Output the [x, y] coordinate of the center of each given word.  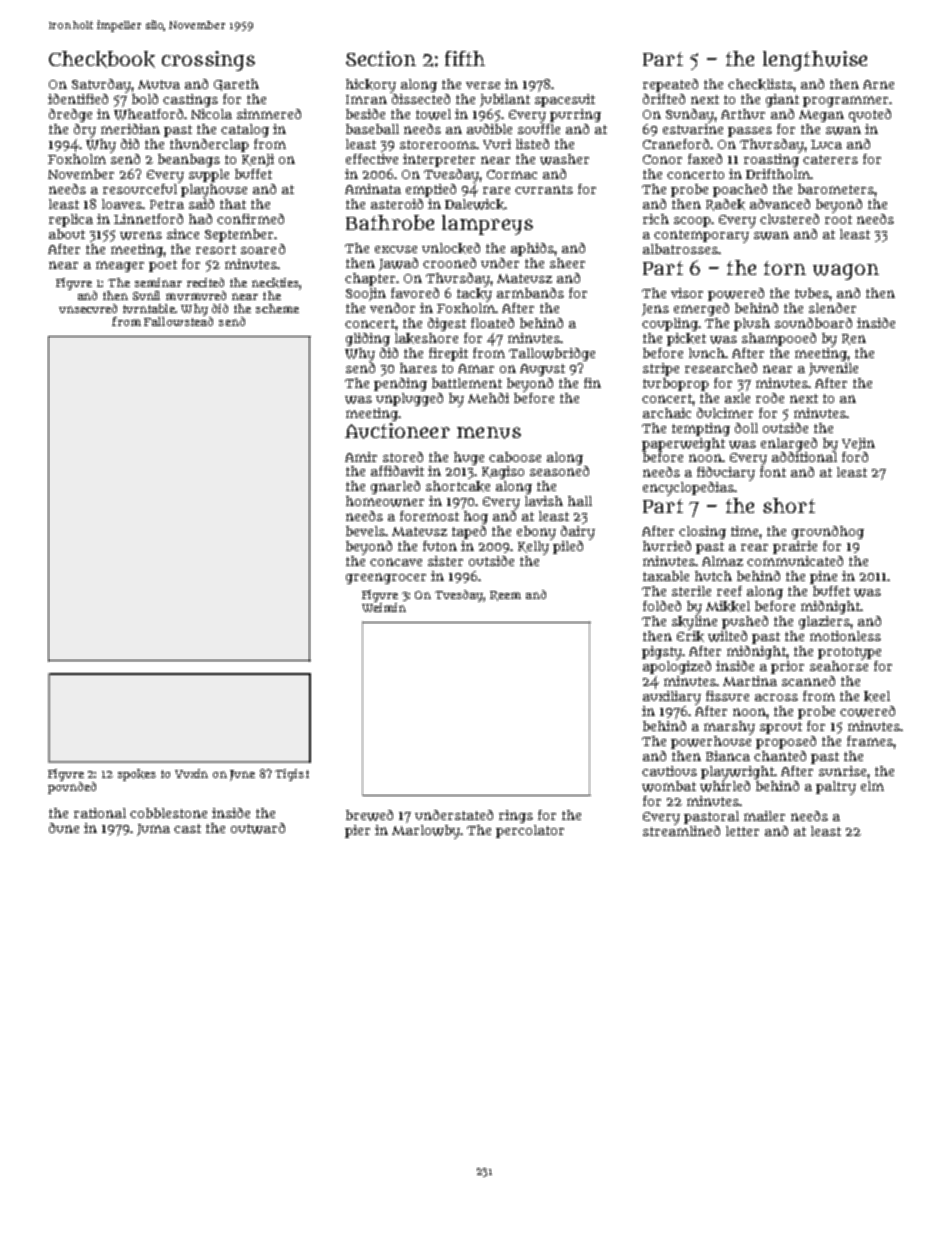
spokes [137, 775]
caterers [830, 159]
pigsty [662, 653]
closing [702, 532]
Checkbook [102, 59]
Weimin [384, 607]
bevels [365, 531]
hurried [667, 546]
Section [381, 58]
